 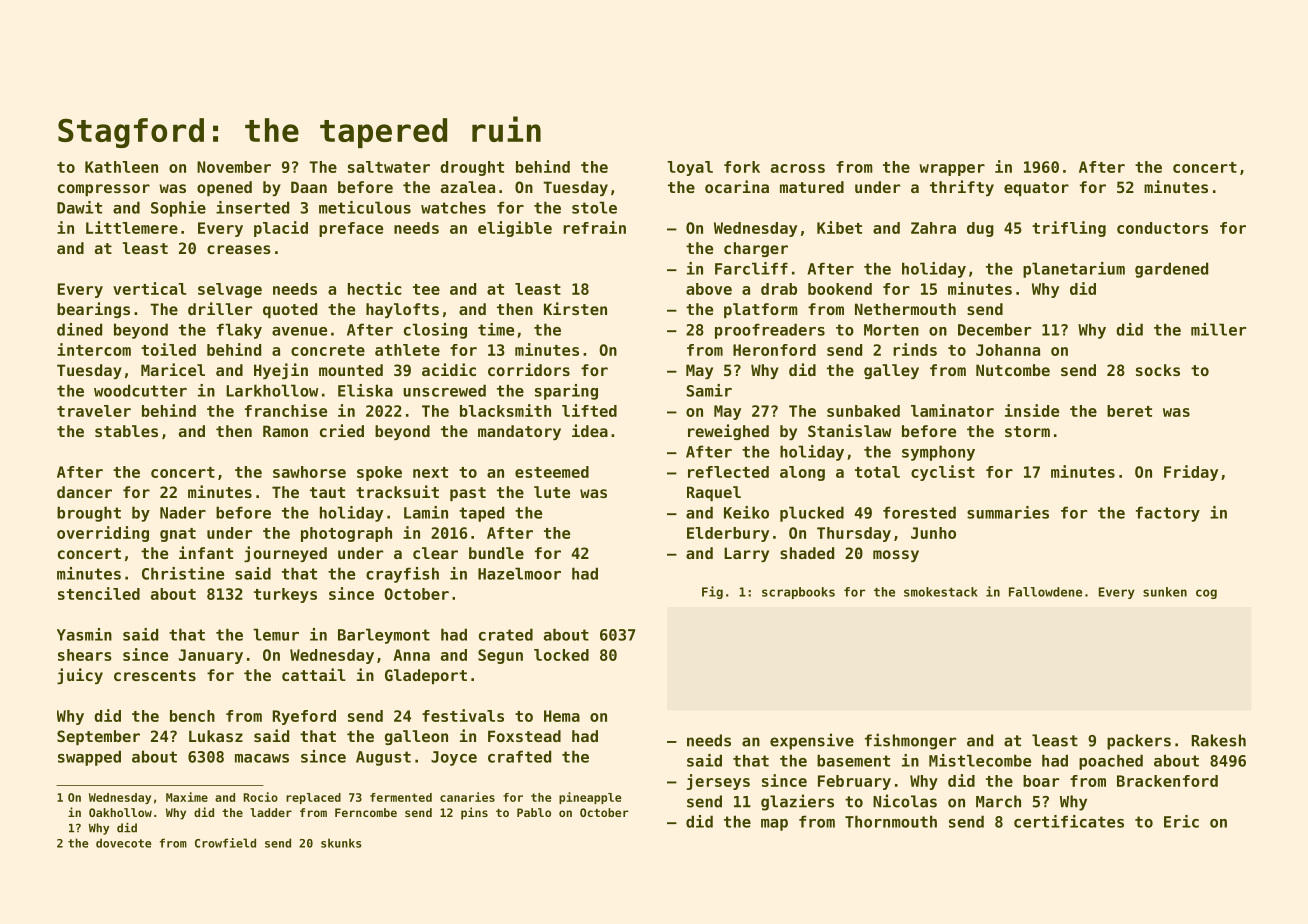 What do you see at coordinates (1219, 740) in the page?
I see `Rakesh` at bounding box center [1219, 740].
